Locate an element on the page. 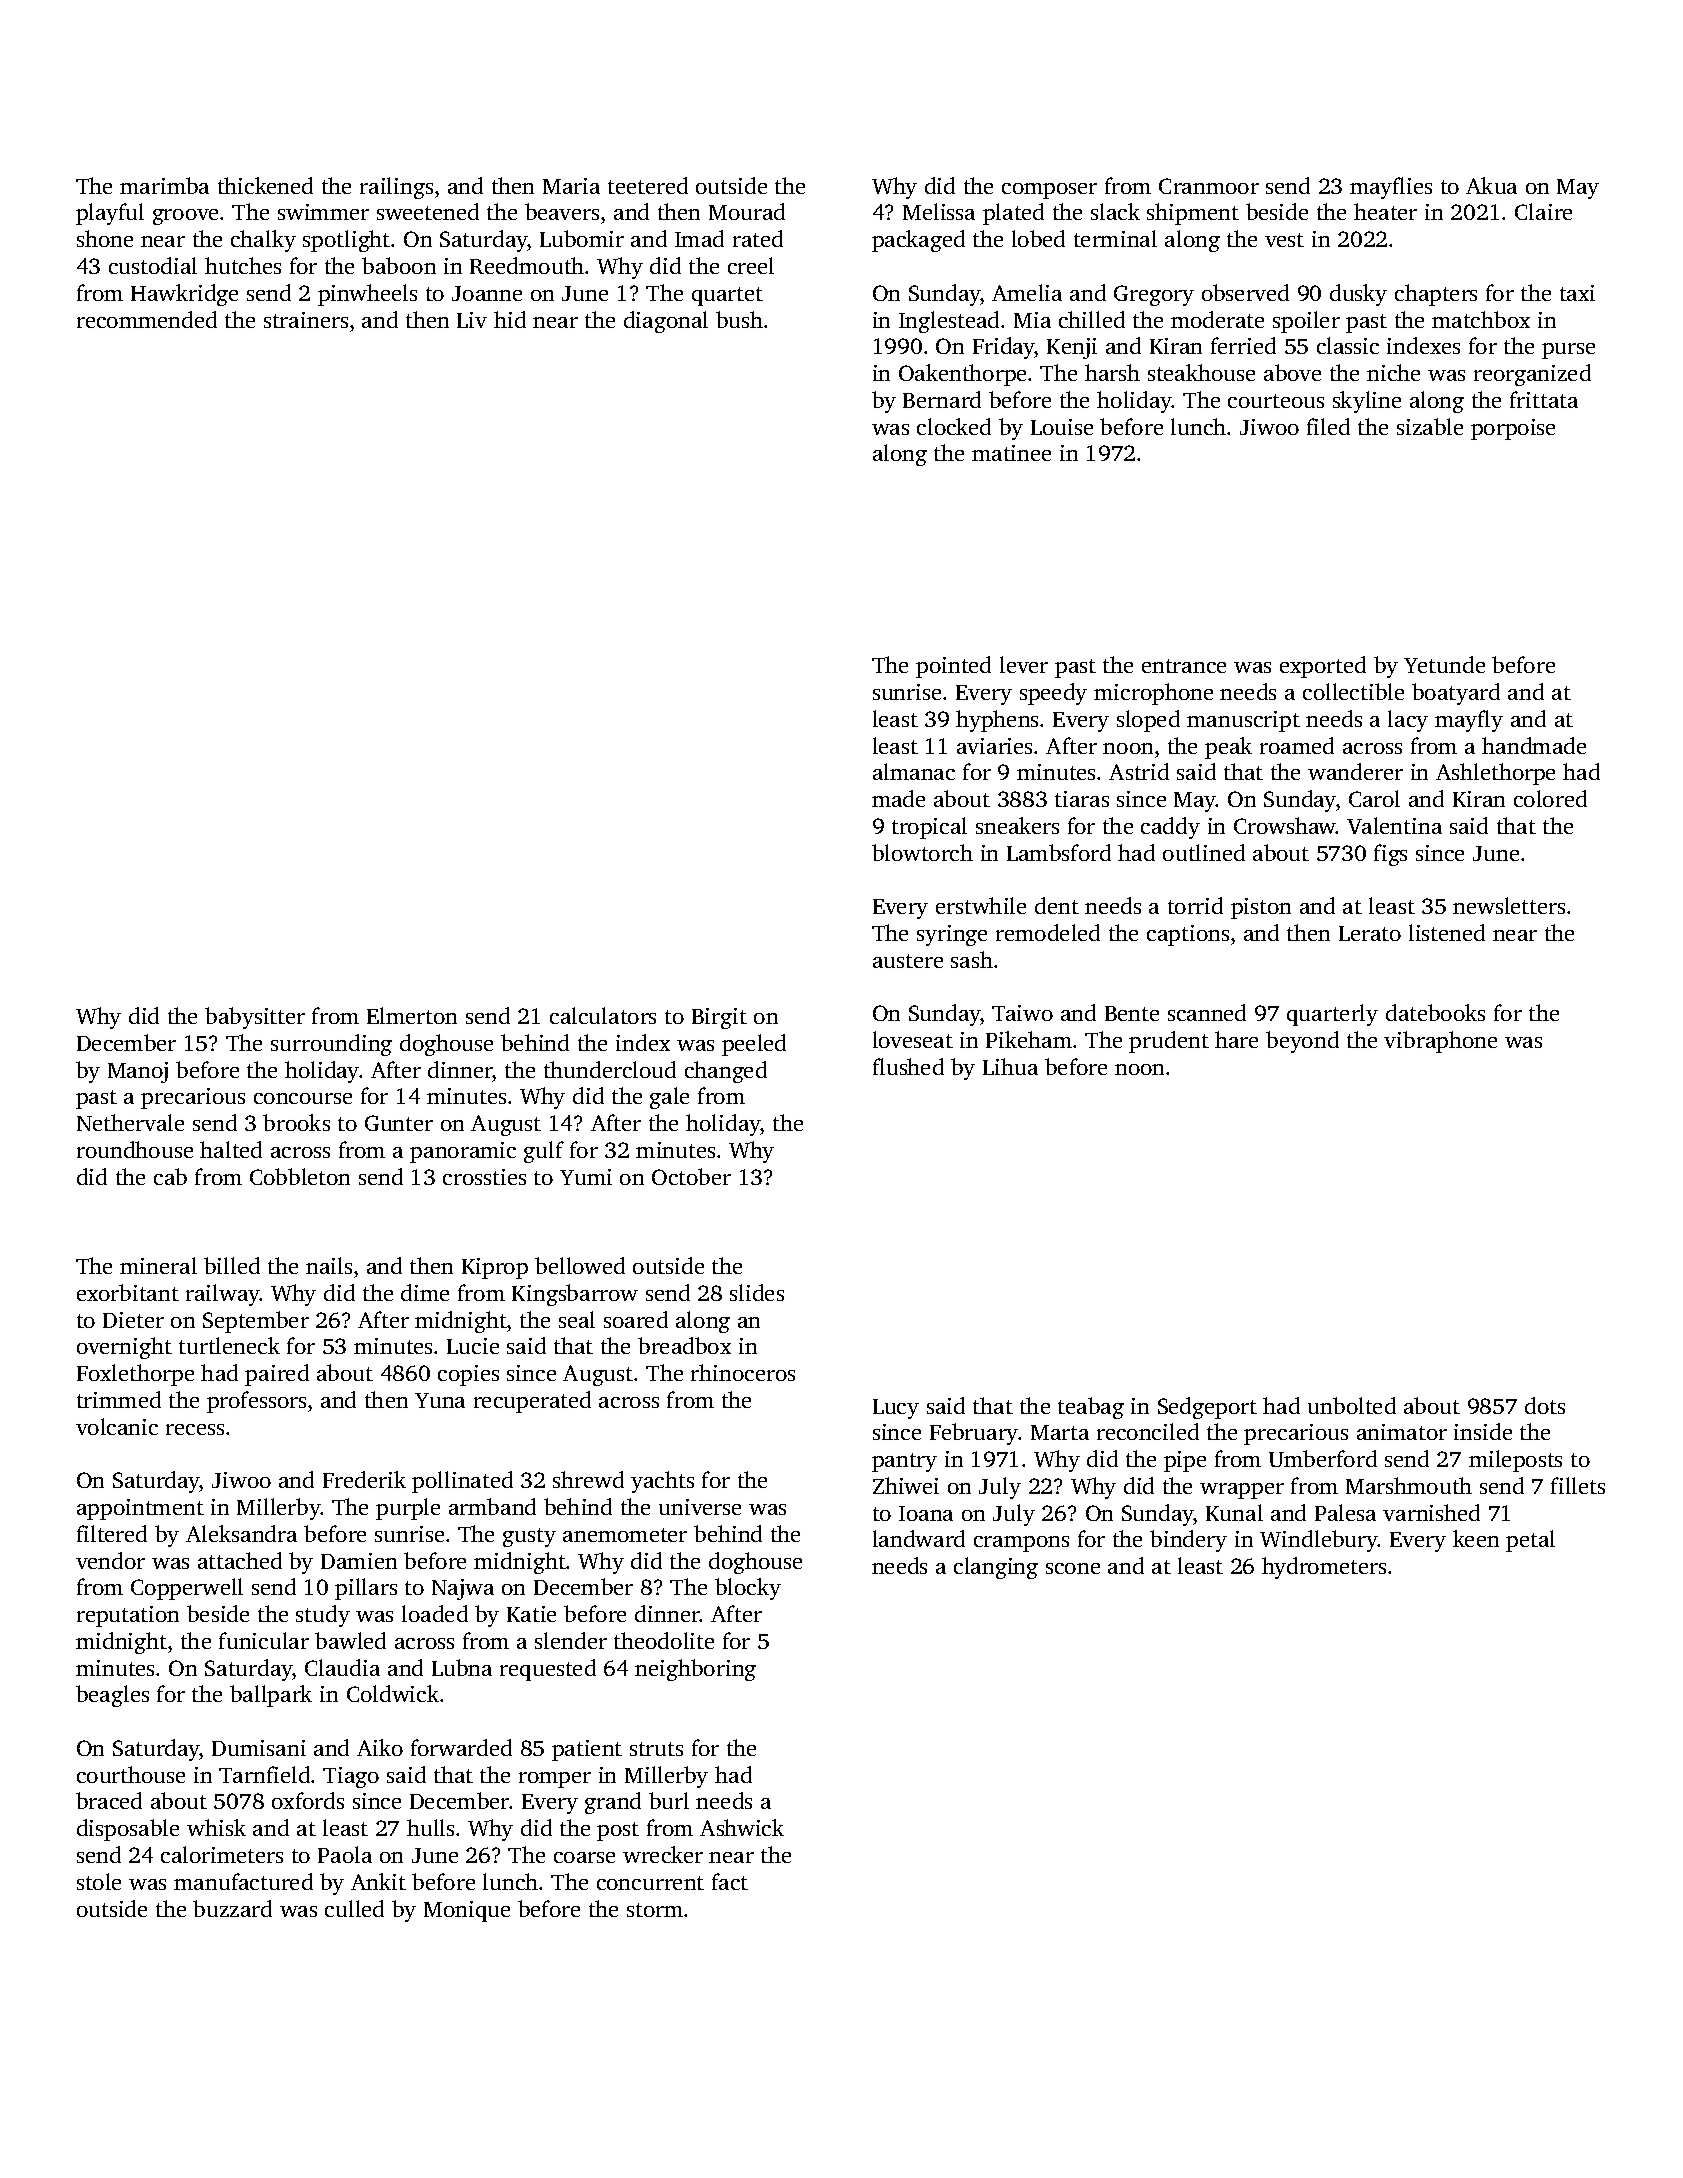  shone is located at coordinates (105, 238).
